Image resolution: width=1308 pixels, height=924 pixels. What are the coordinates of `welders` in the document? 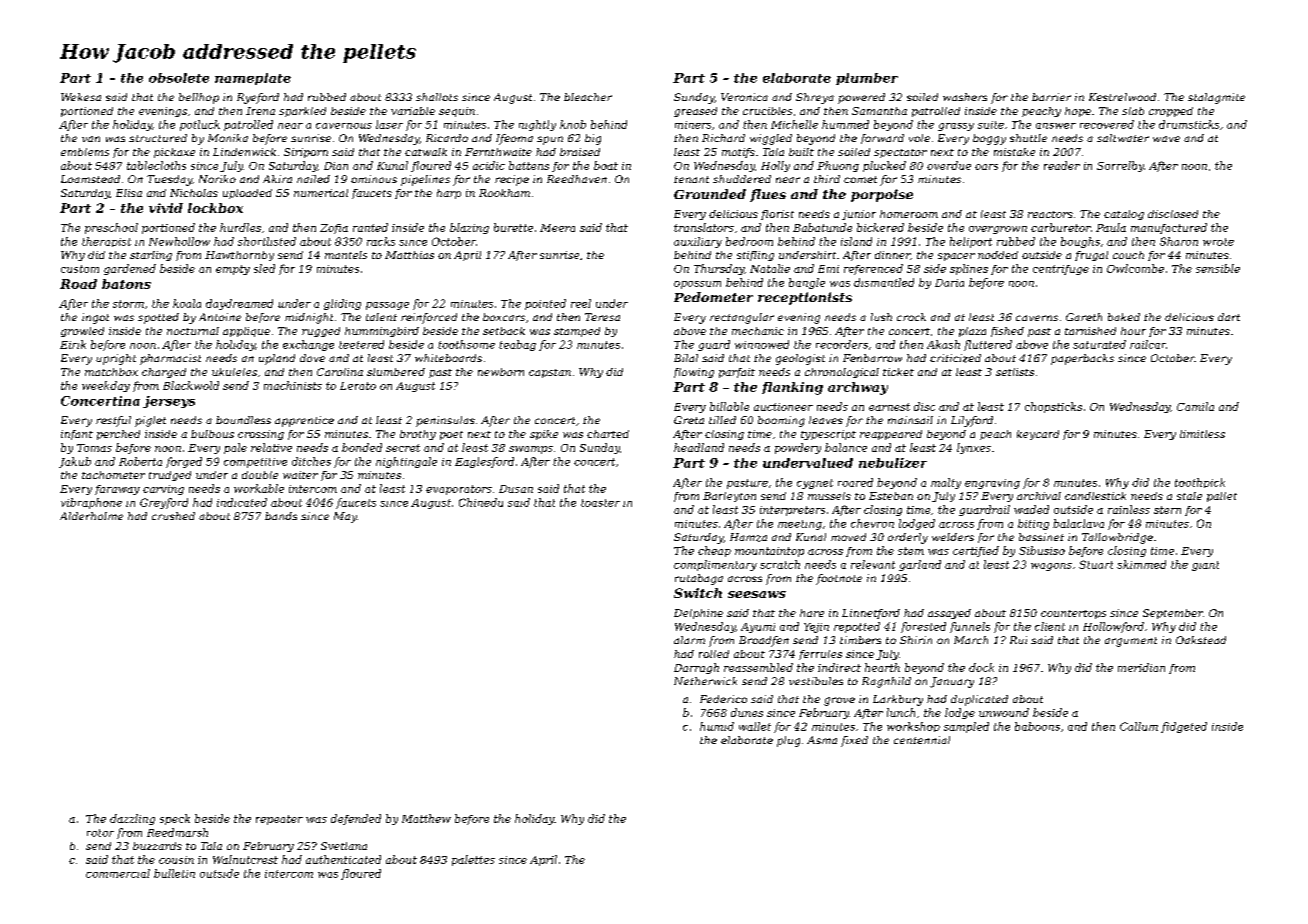 It's located at (953, 537).
